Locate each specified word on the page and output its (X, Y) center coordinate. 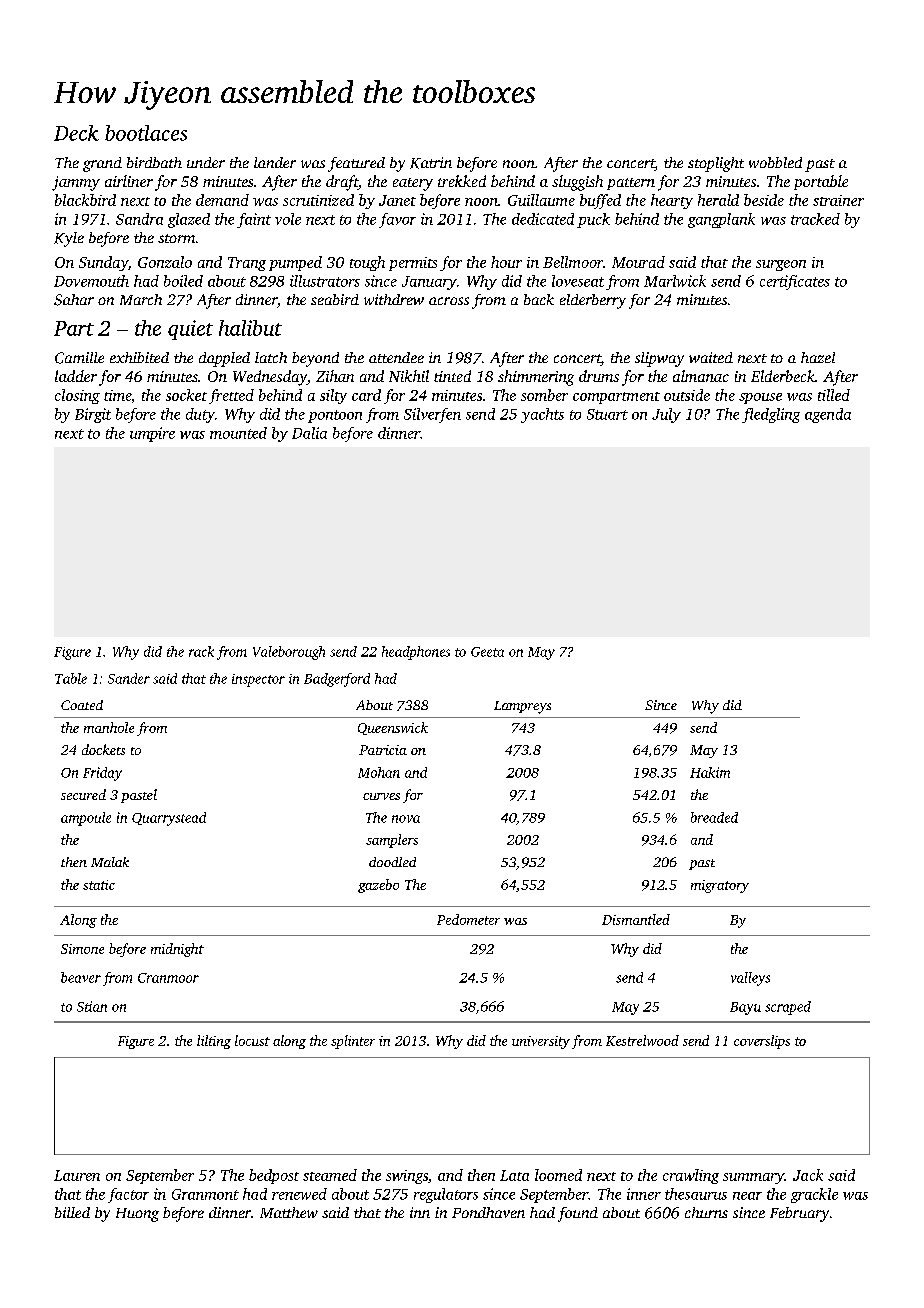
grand (102, 164)
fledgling (771, 415)
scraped (788, 1008)
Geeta (487, 652)
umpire (152, 434)
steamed (330, 1175)
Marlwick (675, 281)
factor (128, 1195)
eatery (413, 184)
